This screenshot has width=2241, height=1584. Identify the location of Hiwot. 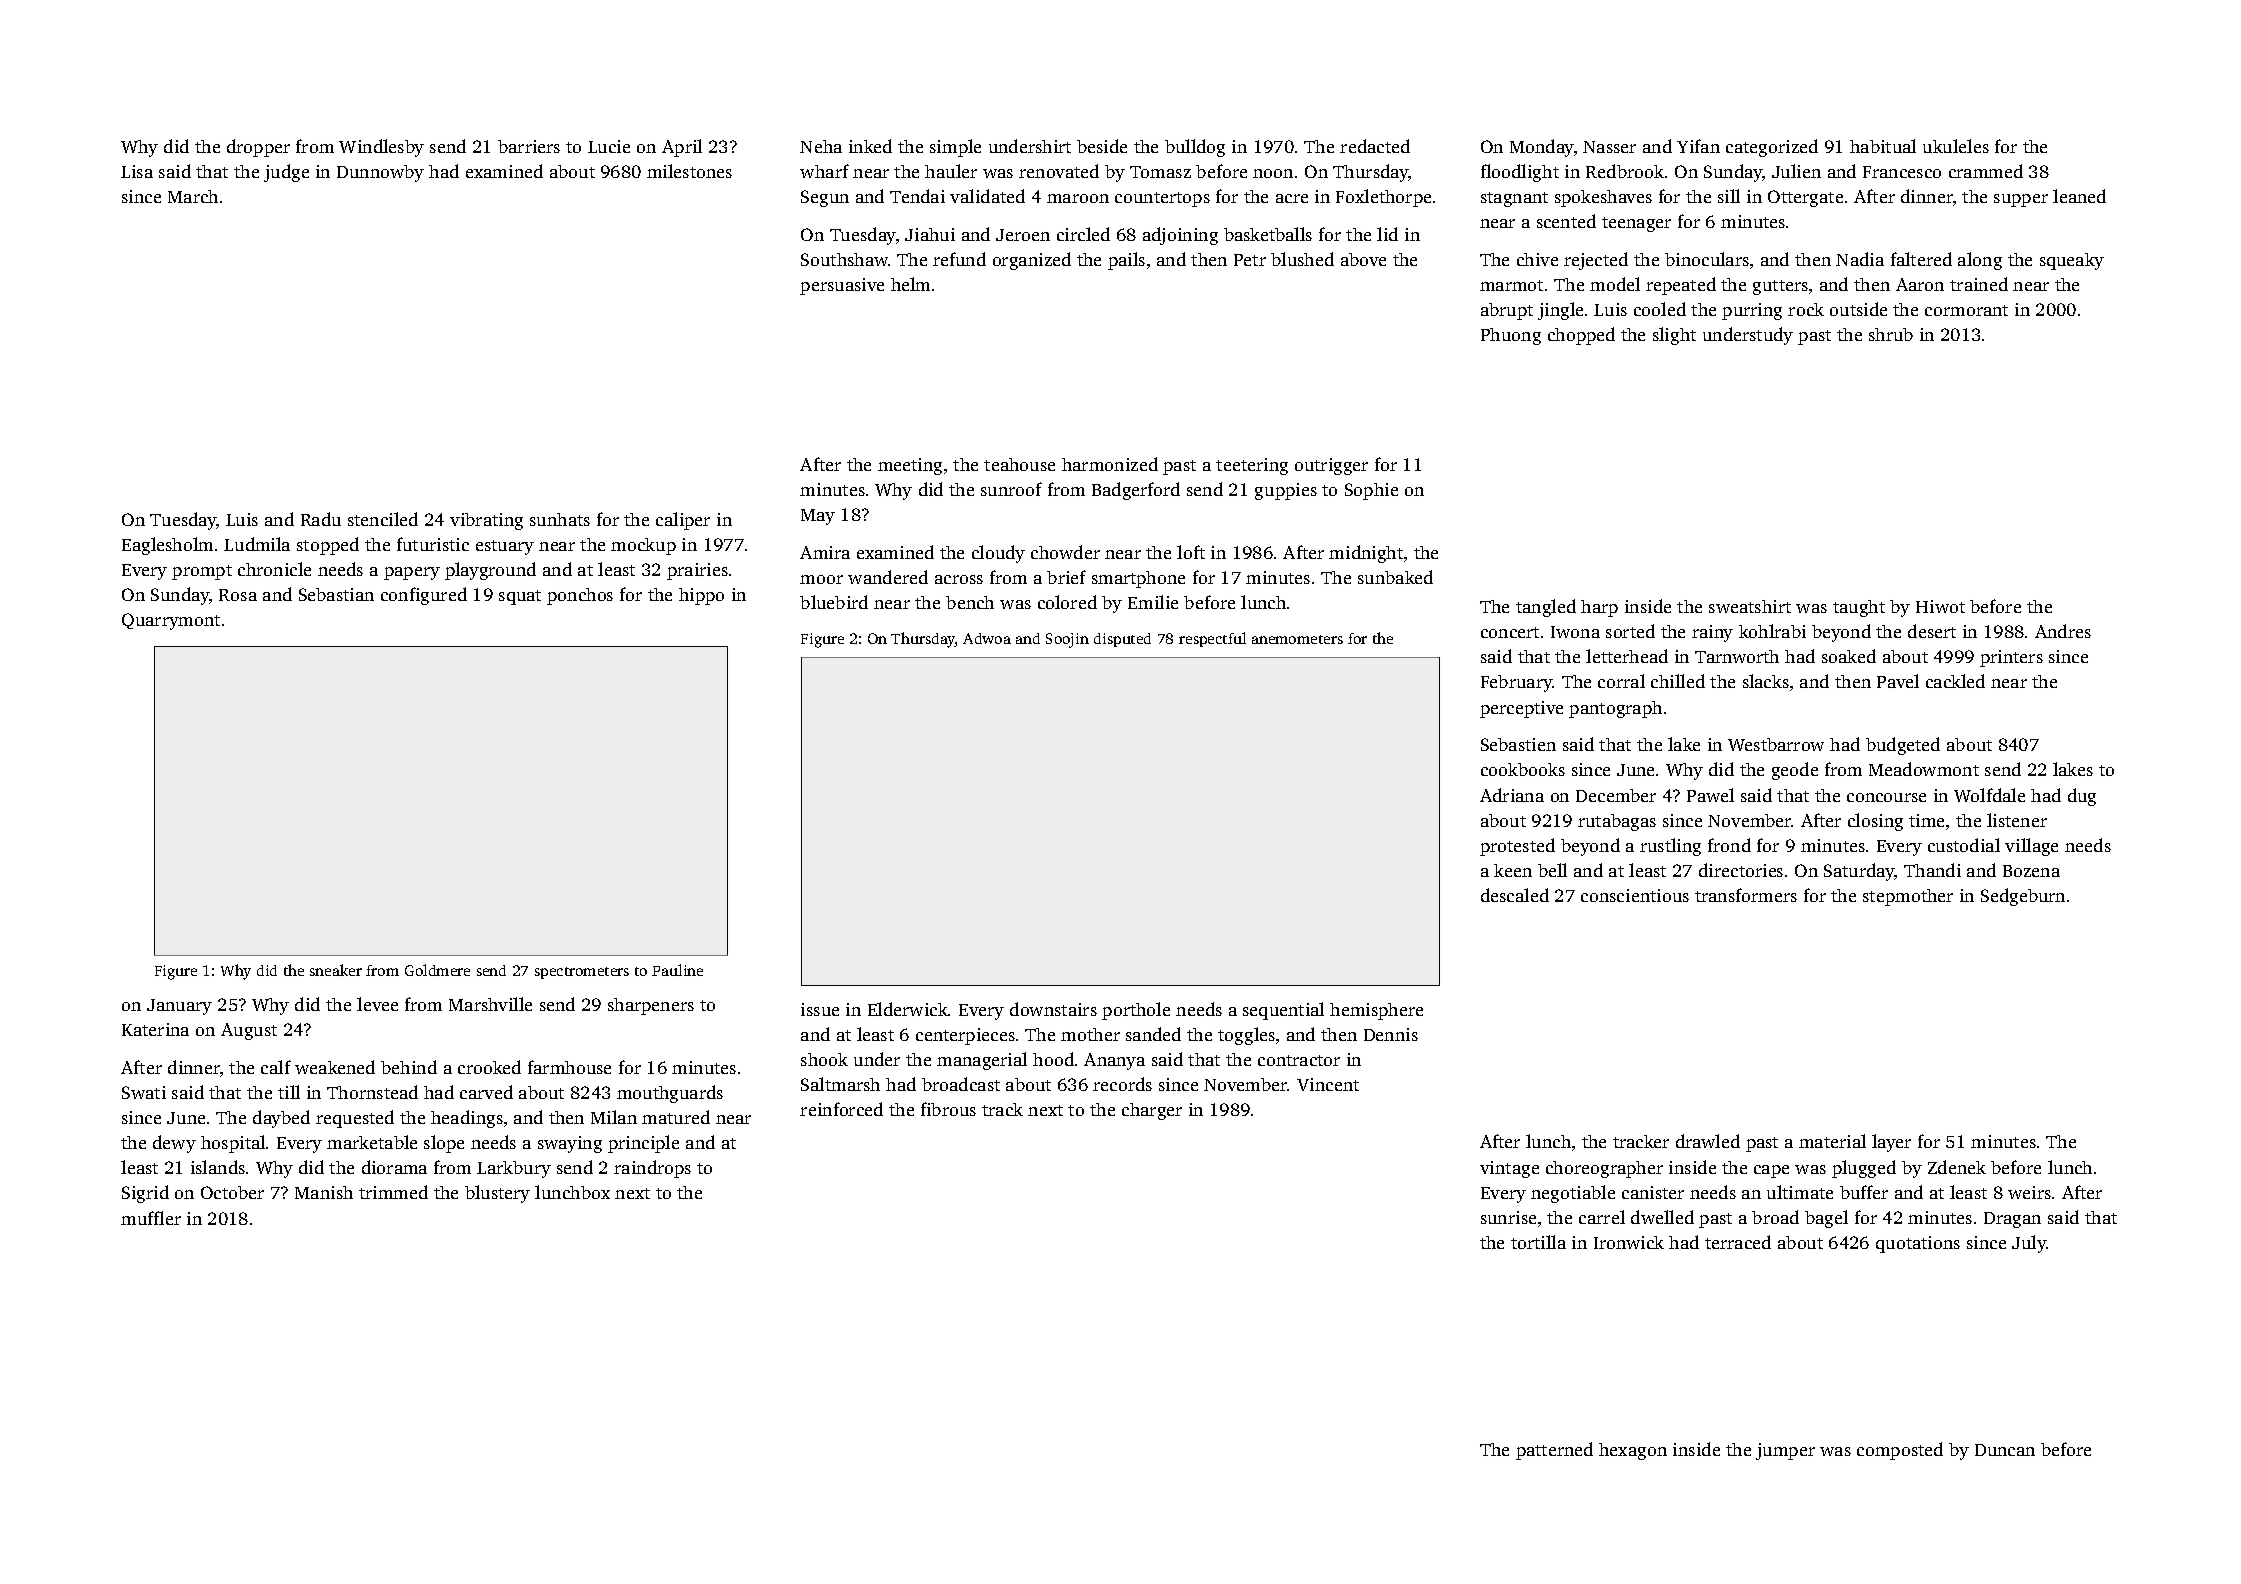
(1940, 606).
